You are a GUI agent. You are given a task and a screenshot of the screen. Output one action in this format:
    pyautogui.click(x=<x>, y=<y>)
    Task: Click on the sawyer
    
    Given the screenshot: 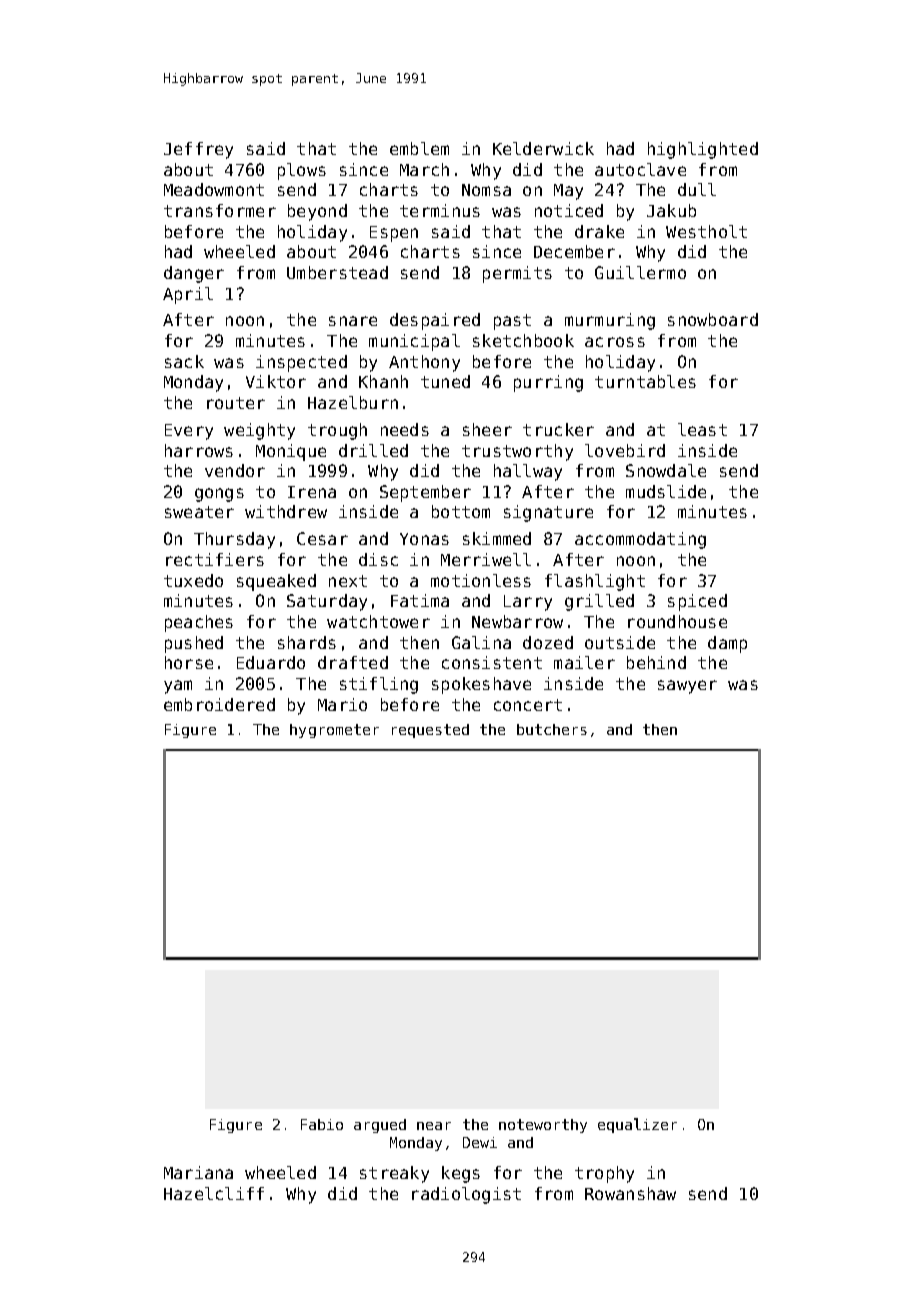 What is the action you would take?
    pyautogui.click(x=687, y=687)
